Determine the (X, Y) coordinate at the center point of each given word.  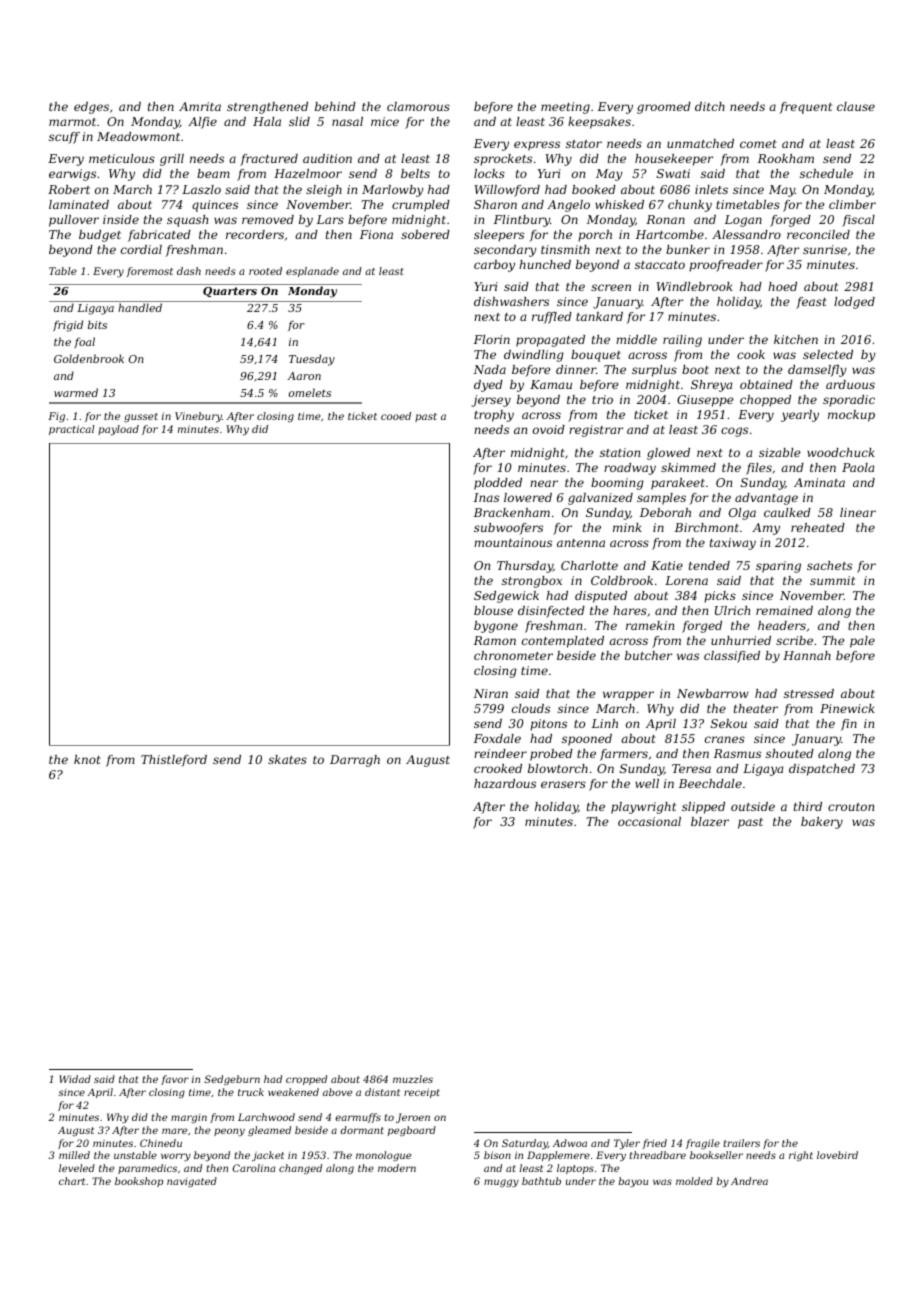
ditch (710, 106)
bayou (633, 1182)
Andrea (749, 1181)
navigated (192, 1182)
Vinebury (198, 417)
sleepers (499, 236)
